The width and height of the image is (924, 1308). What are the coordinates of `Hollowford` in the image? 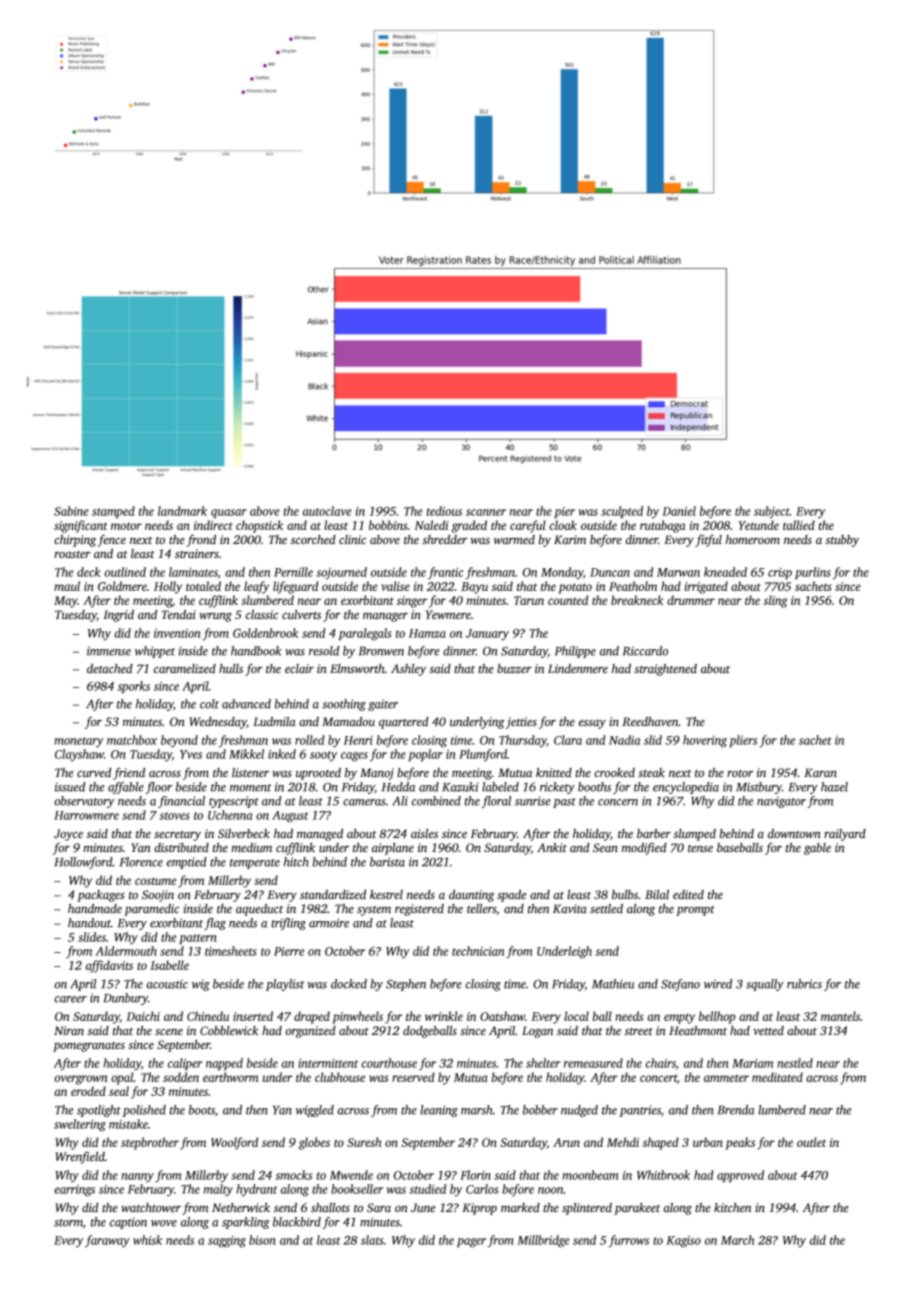 It's located at (83, 863).
